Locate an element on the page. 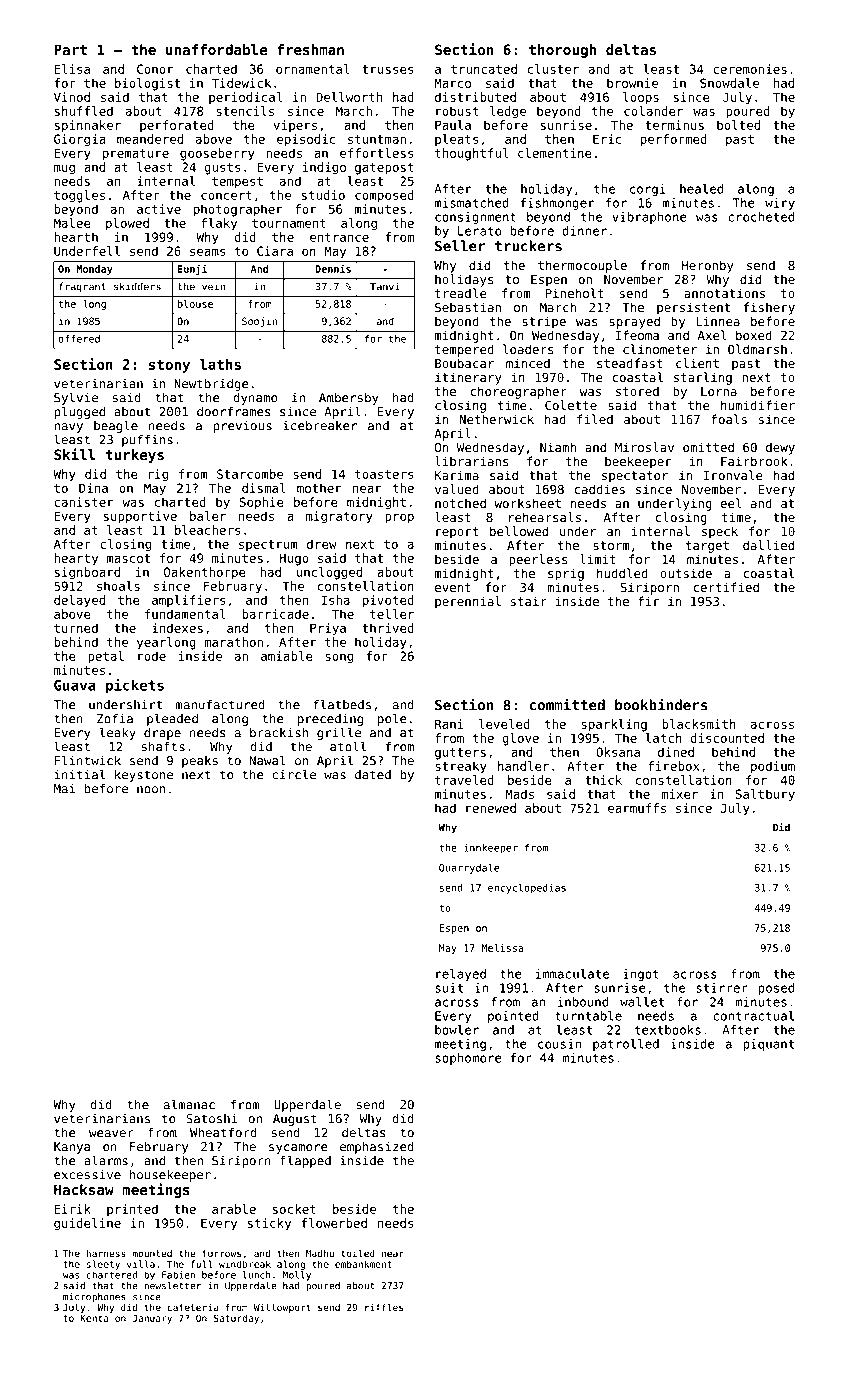 The image size is (849, 1400). Part is located at coordinates (70, 49).
